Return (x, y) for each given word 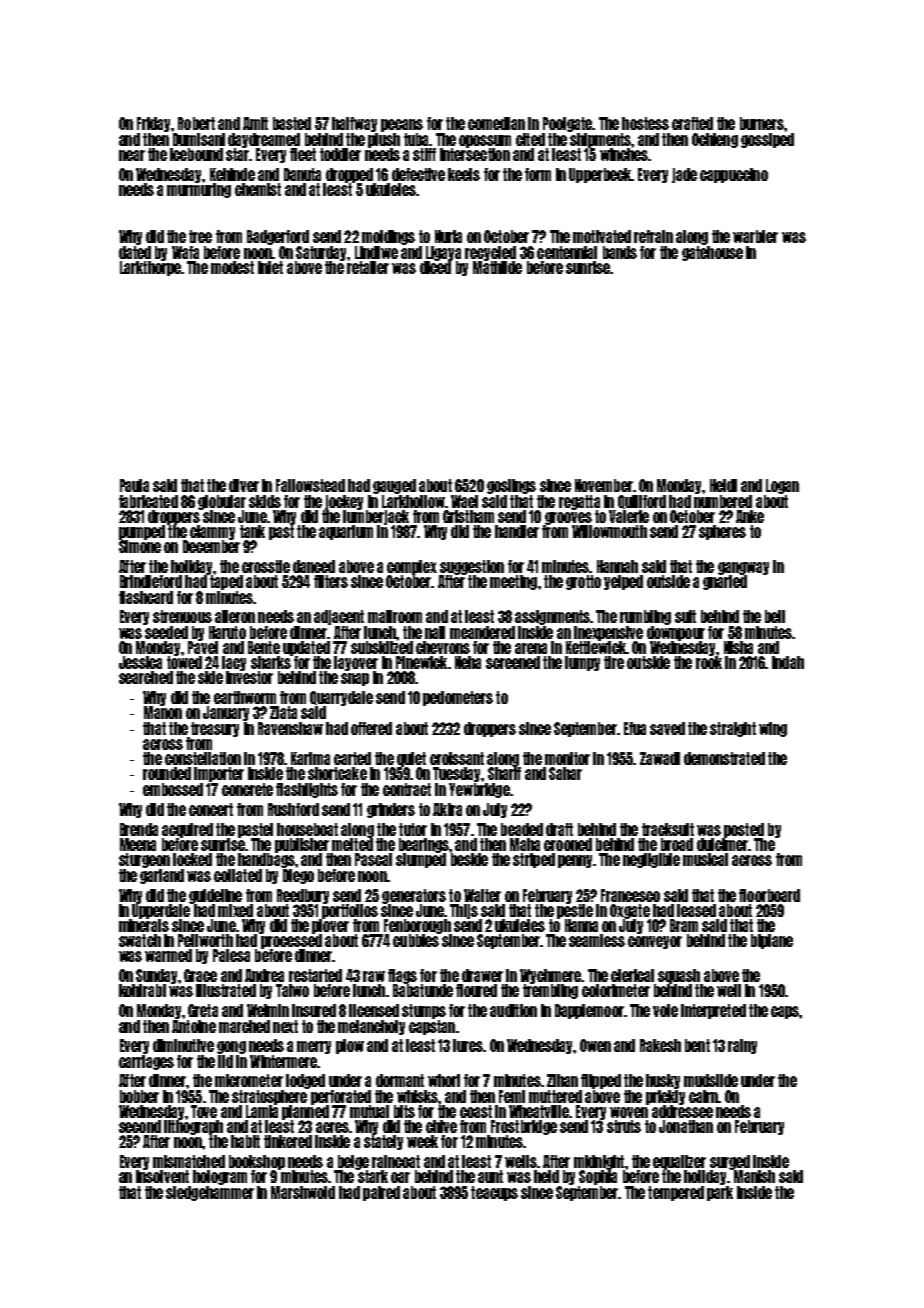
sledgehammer (210, 1193)
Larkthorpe (150, 268)
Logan (782, 486)
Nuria (448, 236)
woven (629, 1112)
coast (476, 1111)
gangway (743, 568)
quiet (411, 759)
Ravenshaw (290, 728)
